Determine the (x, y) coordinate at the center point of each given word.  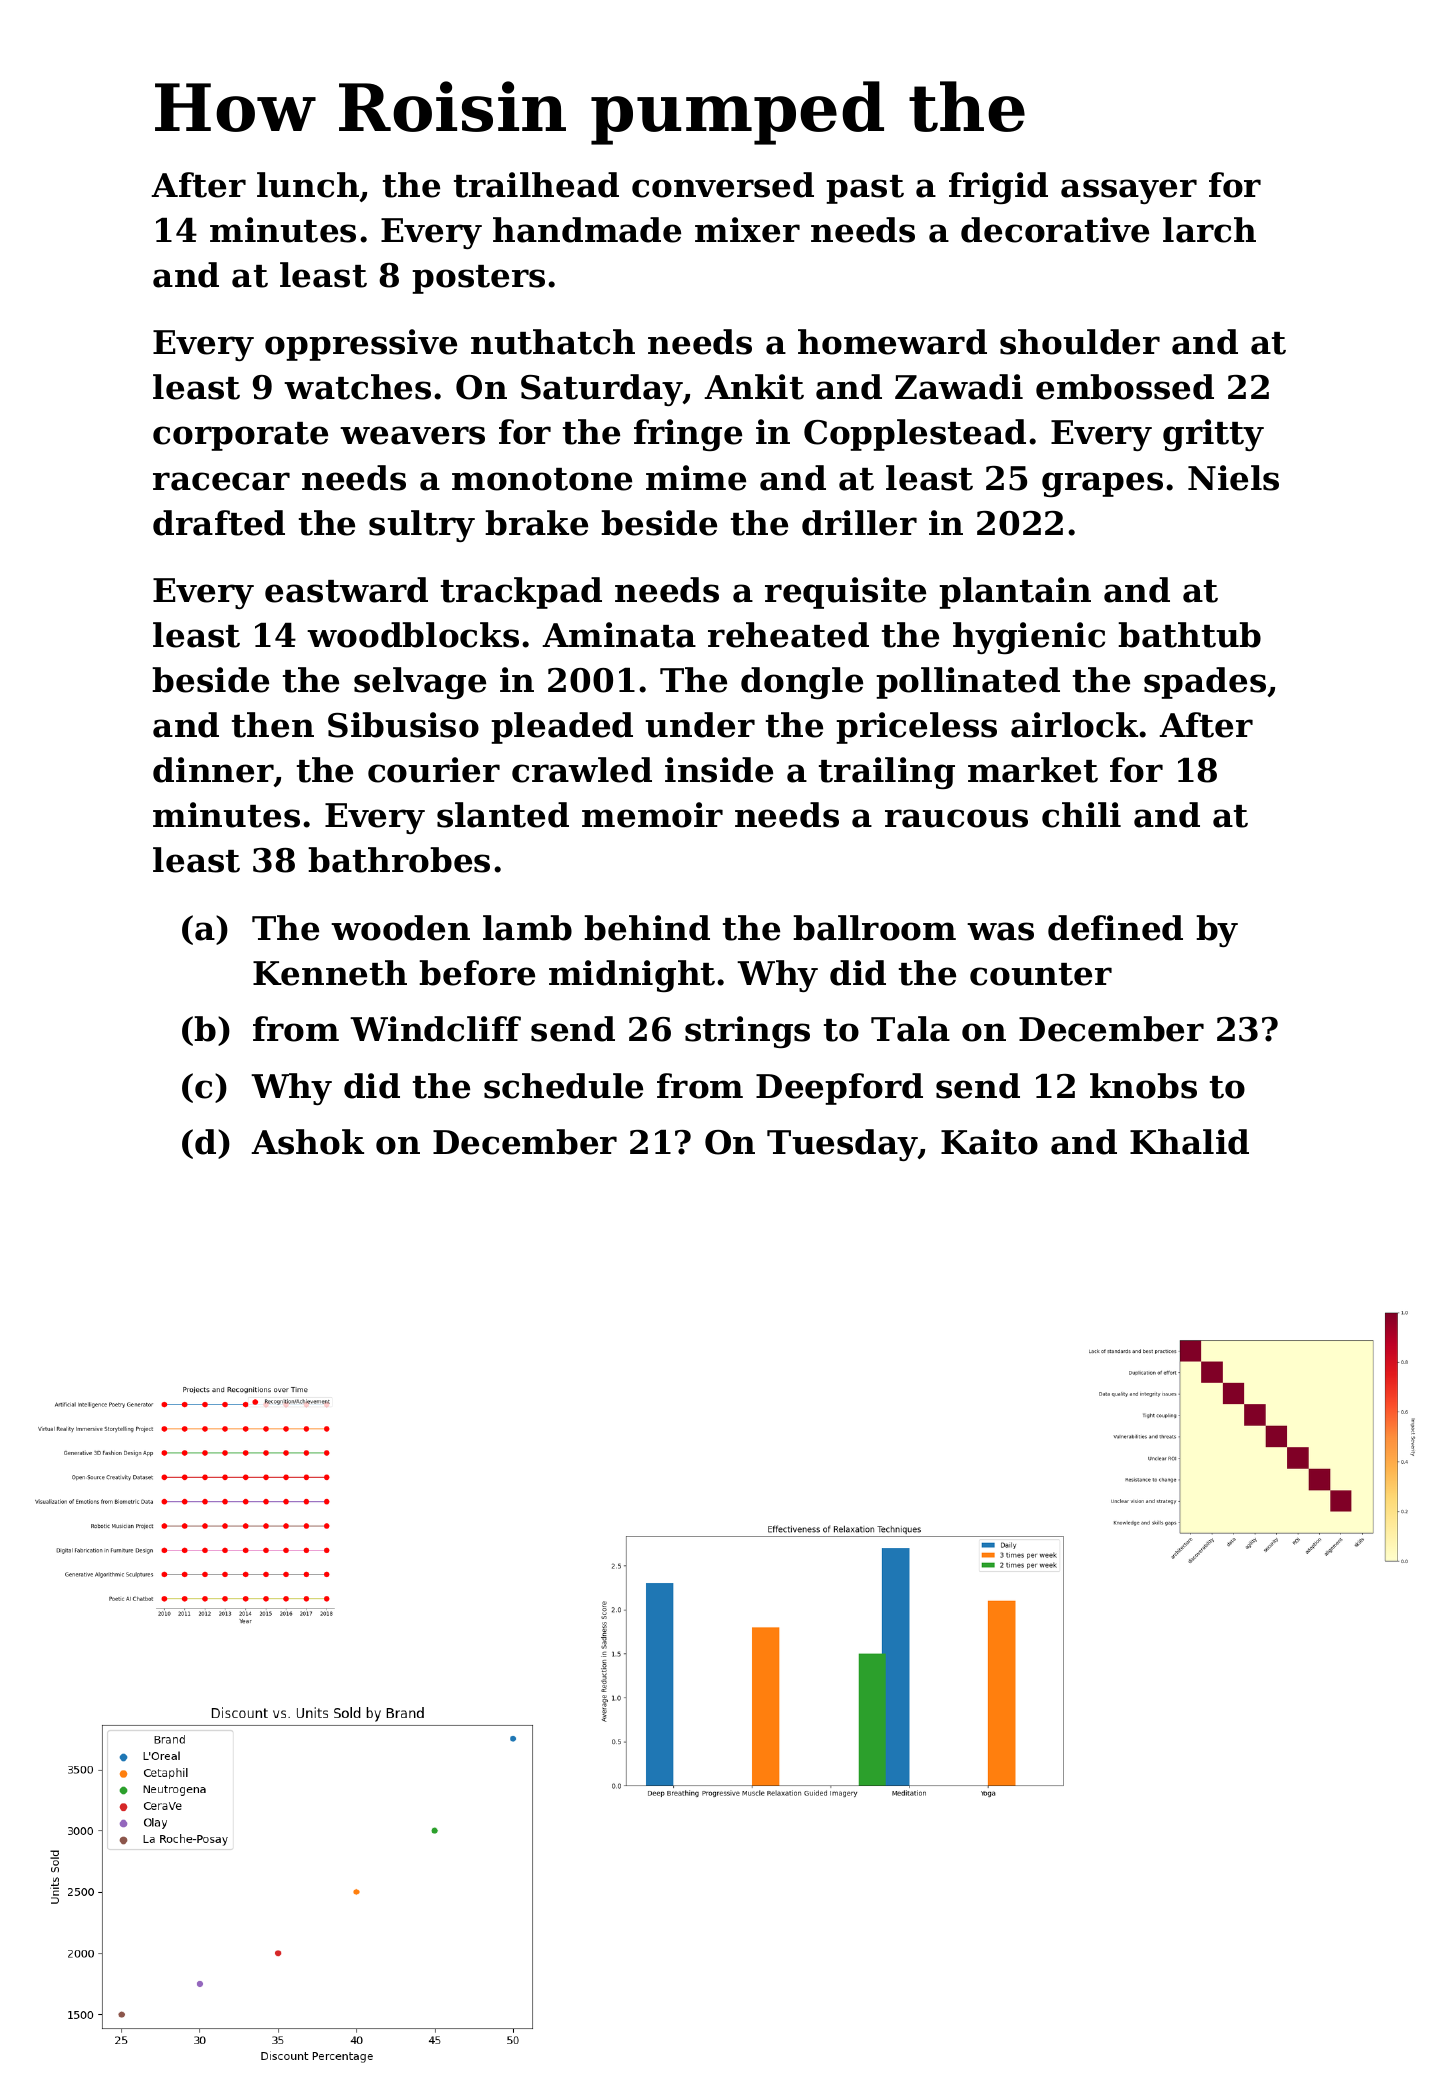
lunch (308, 185)
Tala (910, 1029)
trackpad (521, 593)
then (273, 725)
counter (1041, 974)
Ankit (754, 387)
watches (357, 387)
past (865, 189)
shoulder (1080, 342)
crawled (582, 770)
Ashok (307, 1142)
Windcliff (435, 1029)
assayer (1129, 191)
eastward (346, 590)
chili (1081, 815)
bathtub (1189, 635)
